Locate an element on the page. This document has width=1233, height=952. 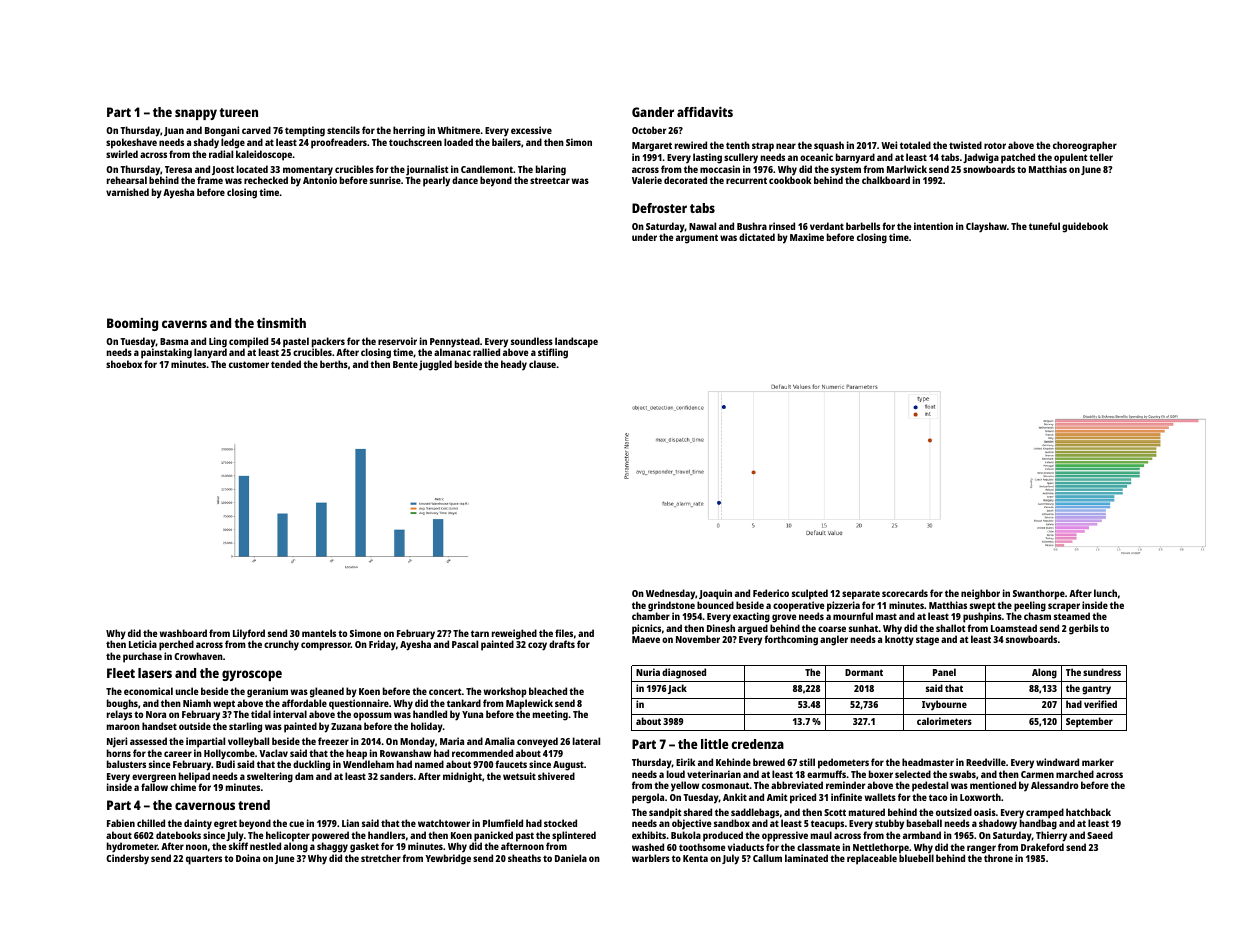
quarters is located at coordinates (204, 860).
